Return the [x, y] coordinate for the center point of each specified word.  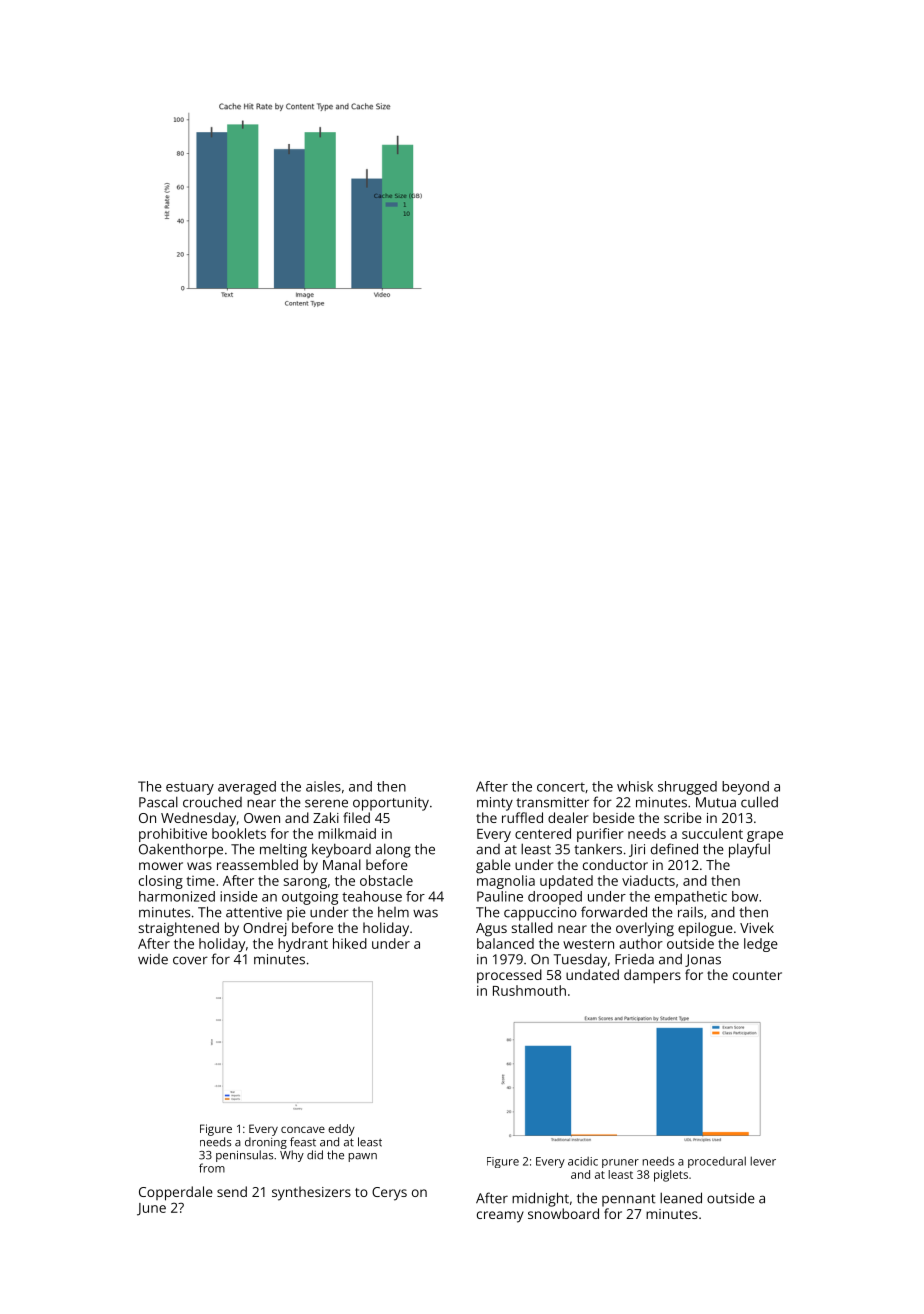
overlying [645, 929]
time [201, 881]
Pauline [500, 896]
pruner [620, 1163]
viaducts [648, 880]
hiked [350, 943]
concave [303, 1129]
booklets [239, 833]
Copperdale [176, 1193]
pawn [362, 1157]
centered [543, 833]
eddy [341, 1130]
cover [190, 960]
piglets [671, 1176]
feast [303, 1142]
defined [674, 849]
